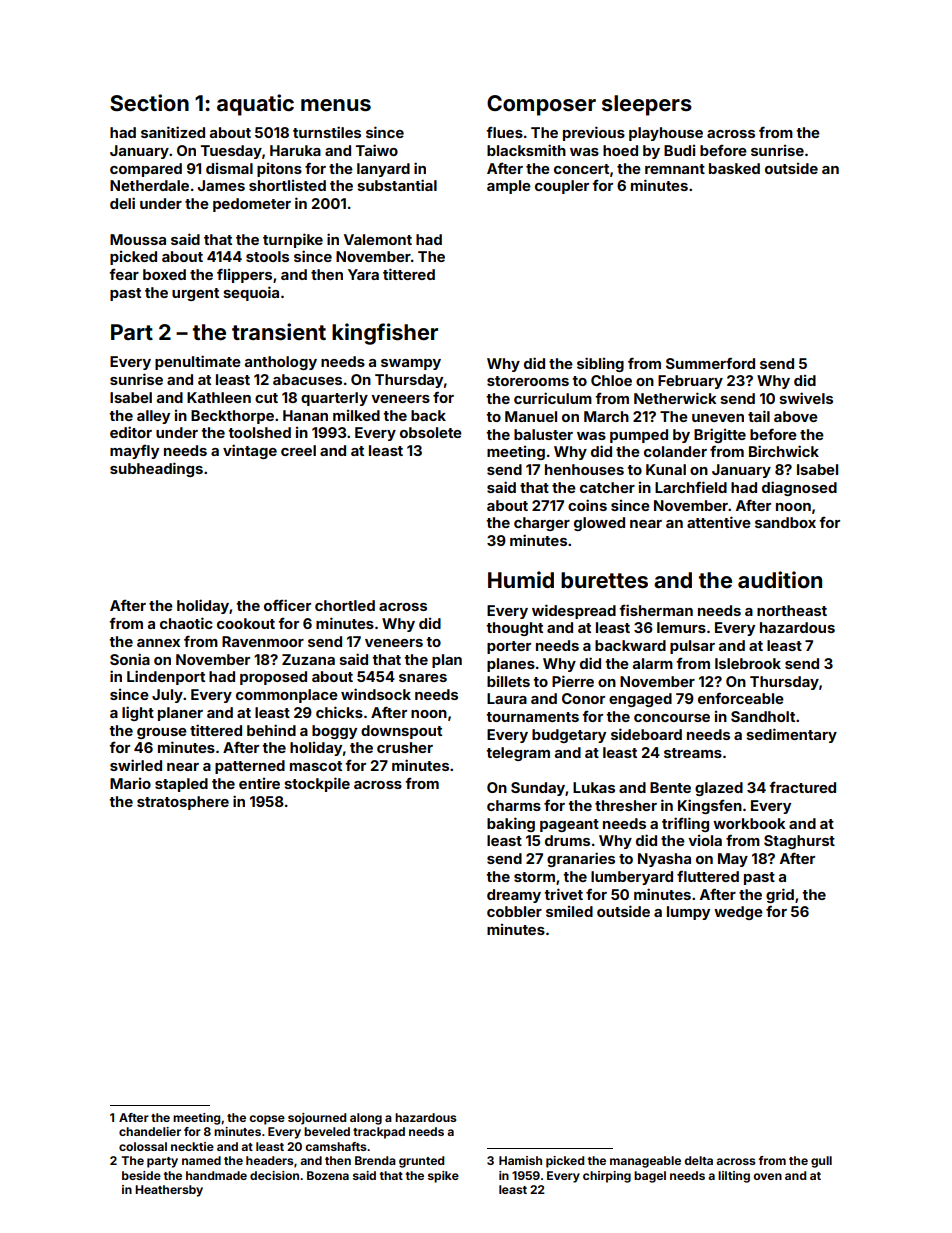  I want to click on grid, so click(780, 895).
